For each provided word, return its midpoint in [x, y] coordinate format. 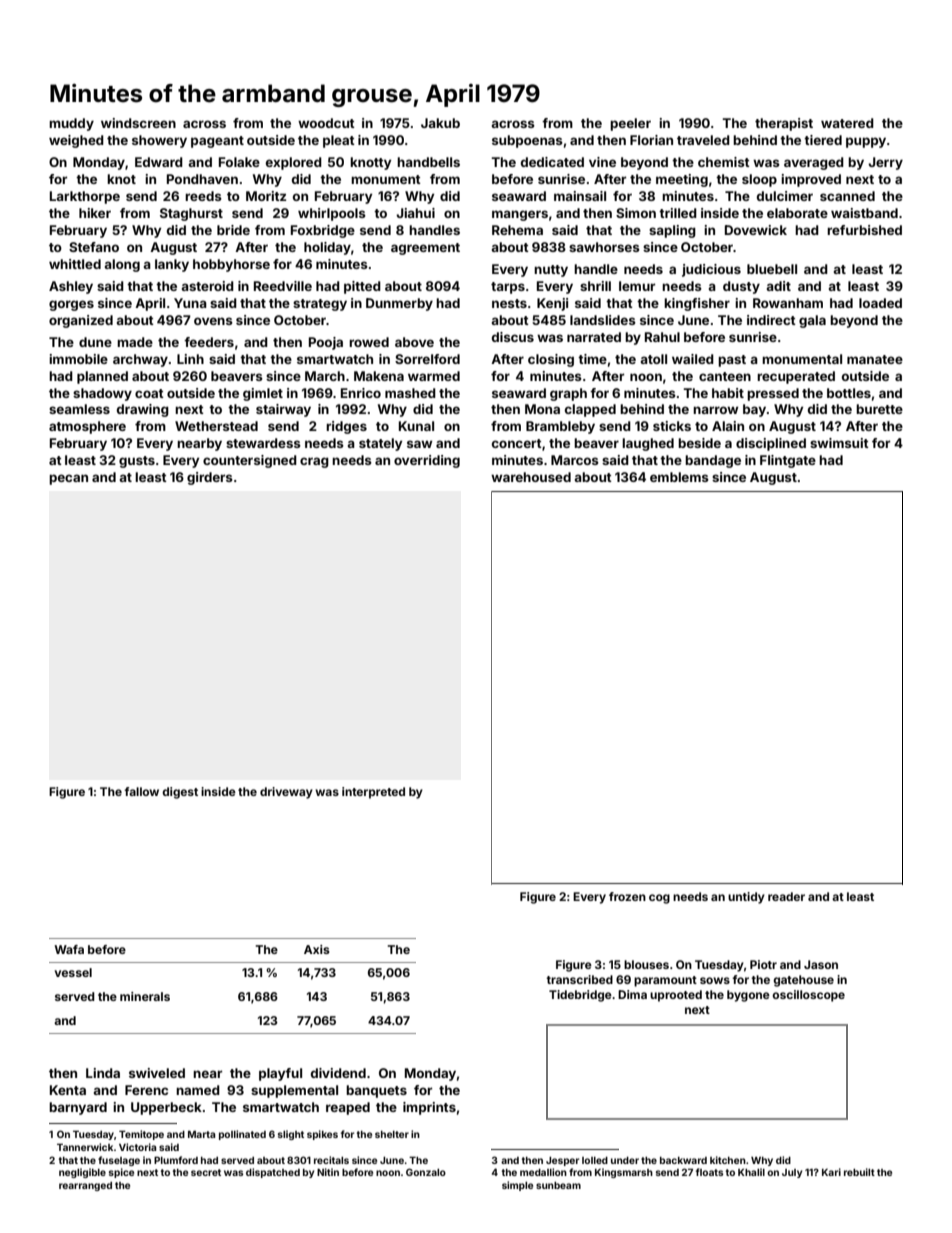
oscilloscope [808, 996]
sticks [672, 426]
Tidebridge [580, 996]
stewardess [263, 443]
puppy [866, 142]
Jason [821, 964]
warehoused [531, 477]
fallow [141, 791]
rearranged [85, 1186]
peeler [630, 124]
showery [159, 141]
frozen [627, 896]
